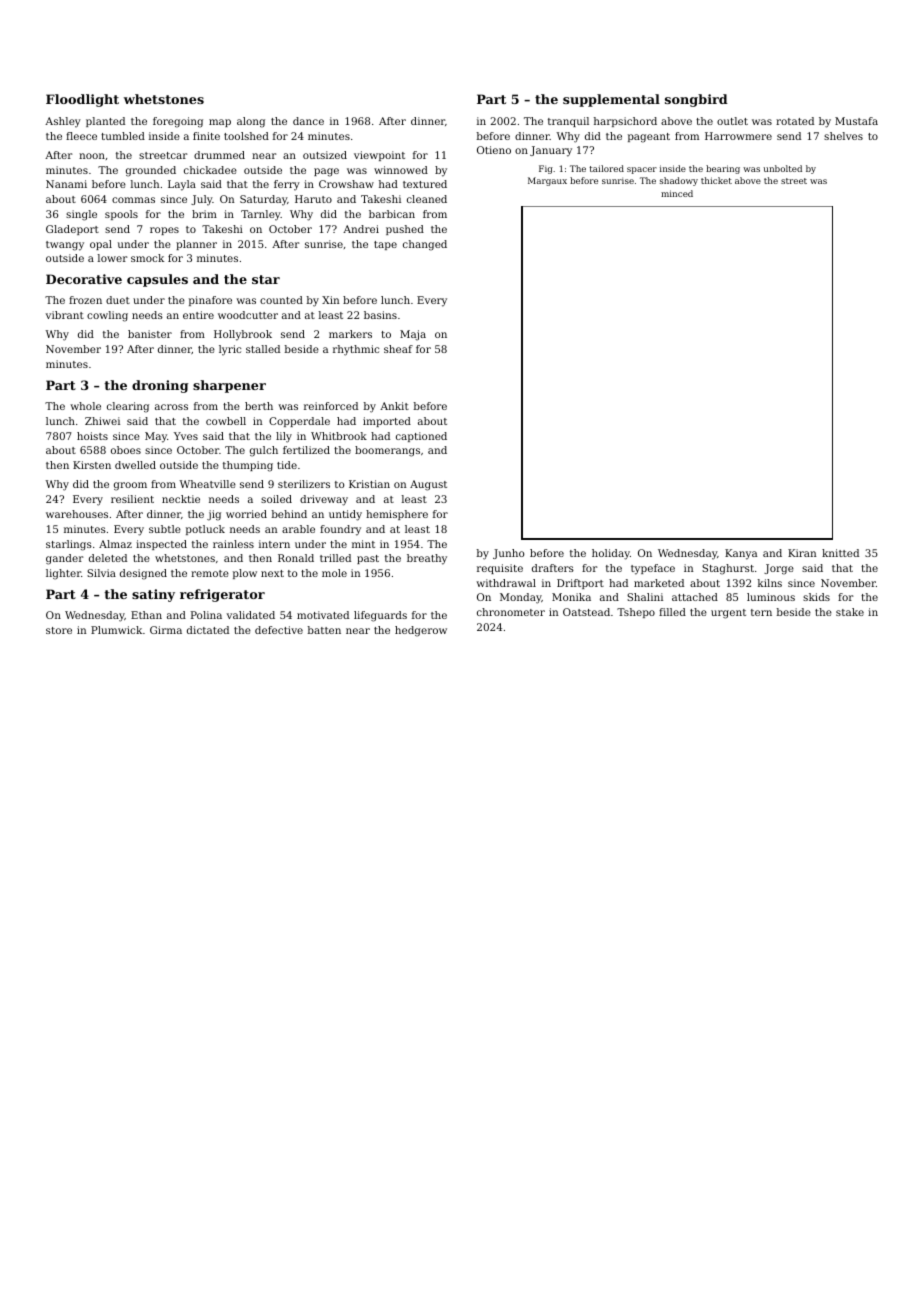 This screenshot has width=924, height=1308. Describe the element at coordinates (421, 437) in the screenshot. I see `captioned` at that location.
